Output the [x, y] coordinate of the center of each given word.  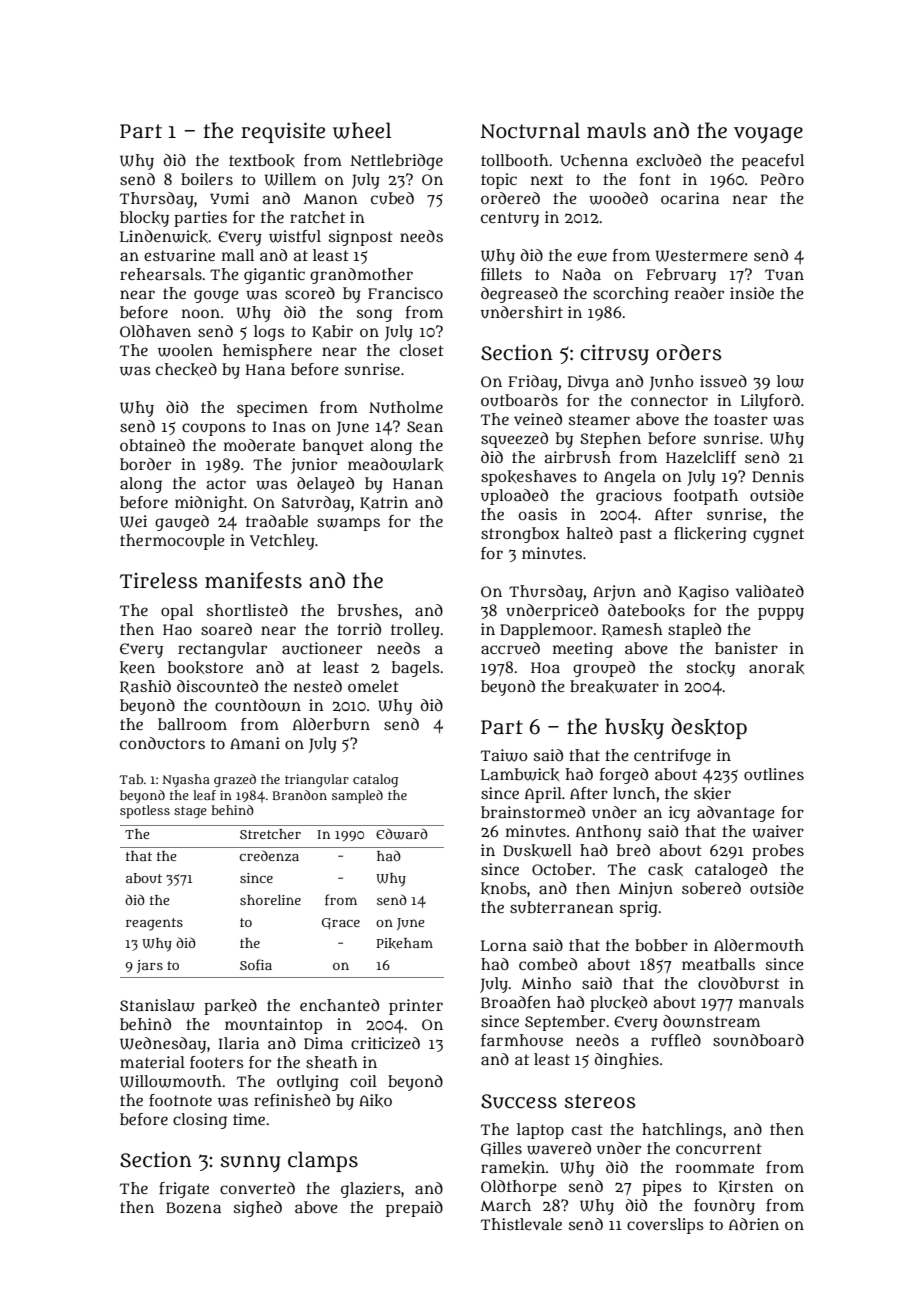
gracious [629, 497]
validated [770, 591]
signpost [361, 238]
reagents [154, 924]
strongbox [520, 535]
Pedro [782, 179]
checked [186, 369]
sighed [258, 1209]
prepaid [414, 1209]
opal [177, 612]
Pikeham [404, 943]
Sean [425, 426]
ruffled [676, 1040]
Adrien [754, 1224]
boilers [207, 179]
